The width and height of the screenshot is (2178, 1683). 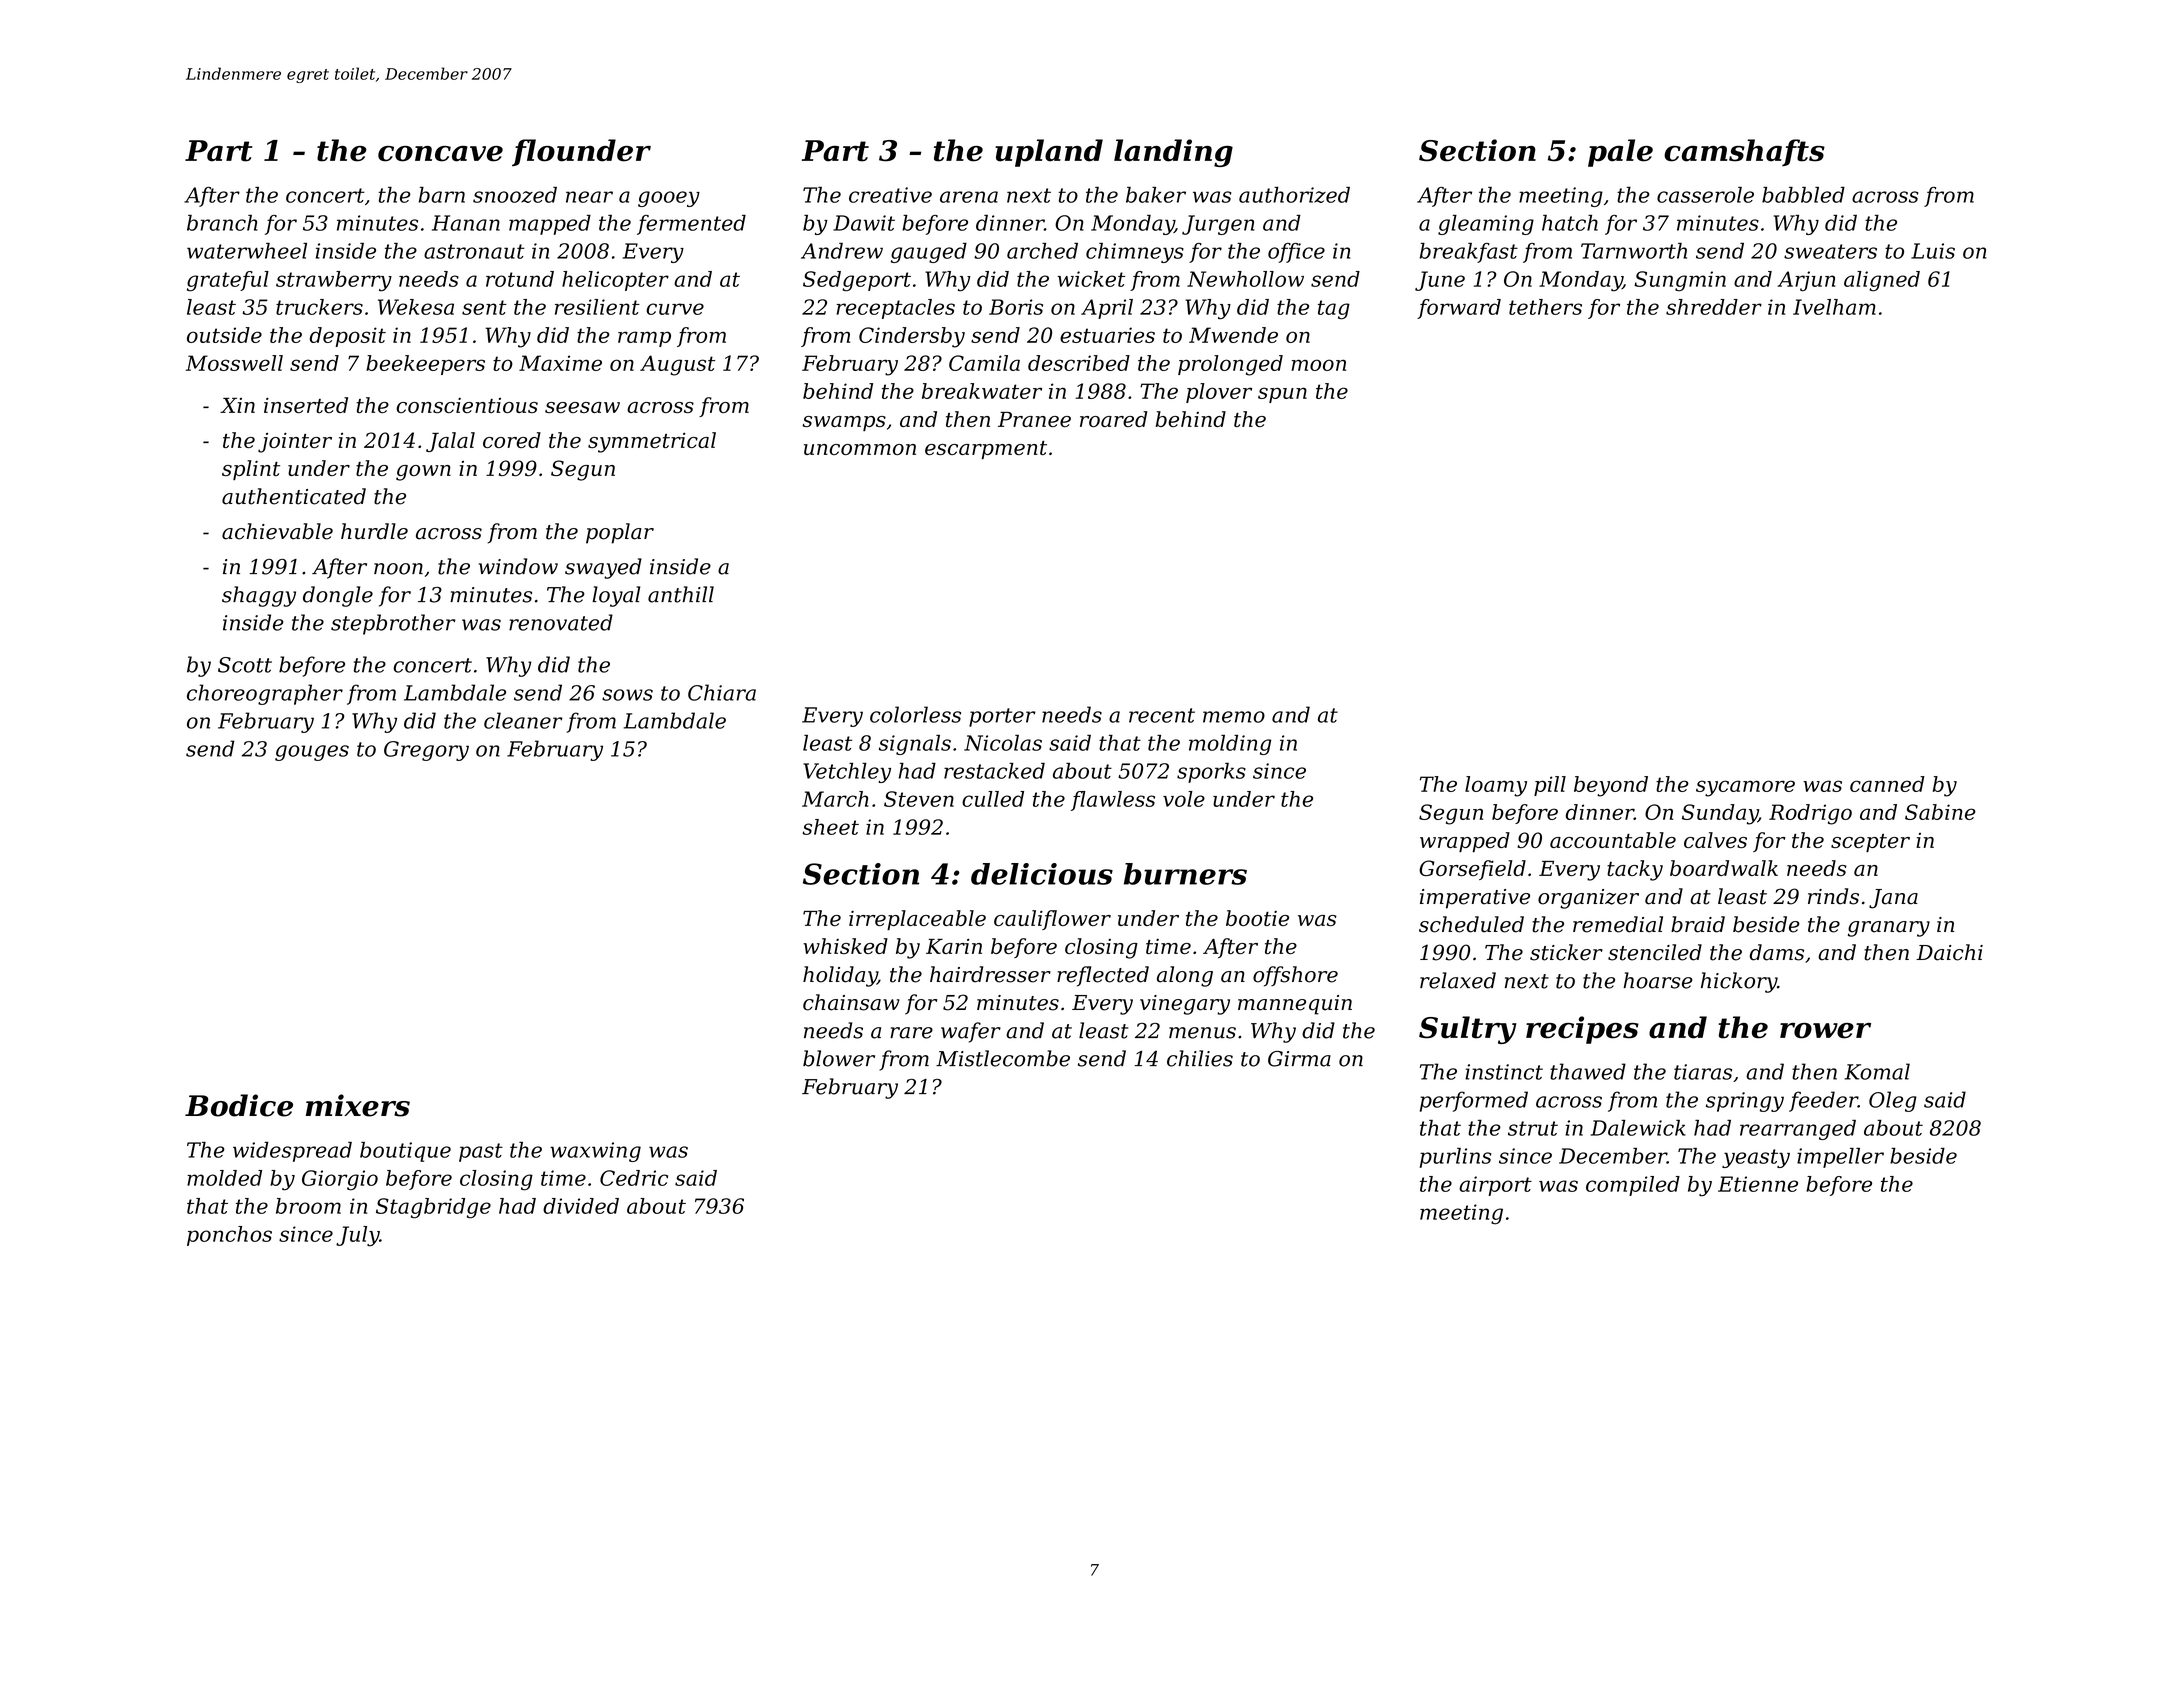 What do you see at coordinates (1744, 152) in the screenshot?
I see `camshafts` at bounding box center [1744, 152].
